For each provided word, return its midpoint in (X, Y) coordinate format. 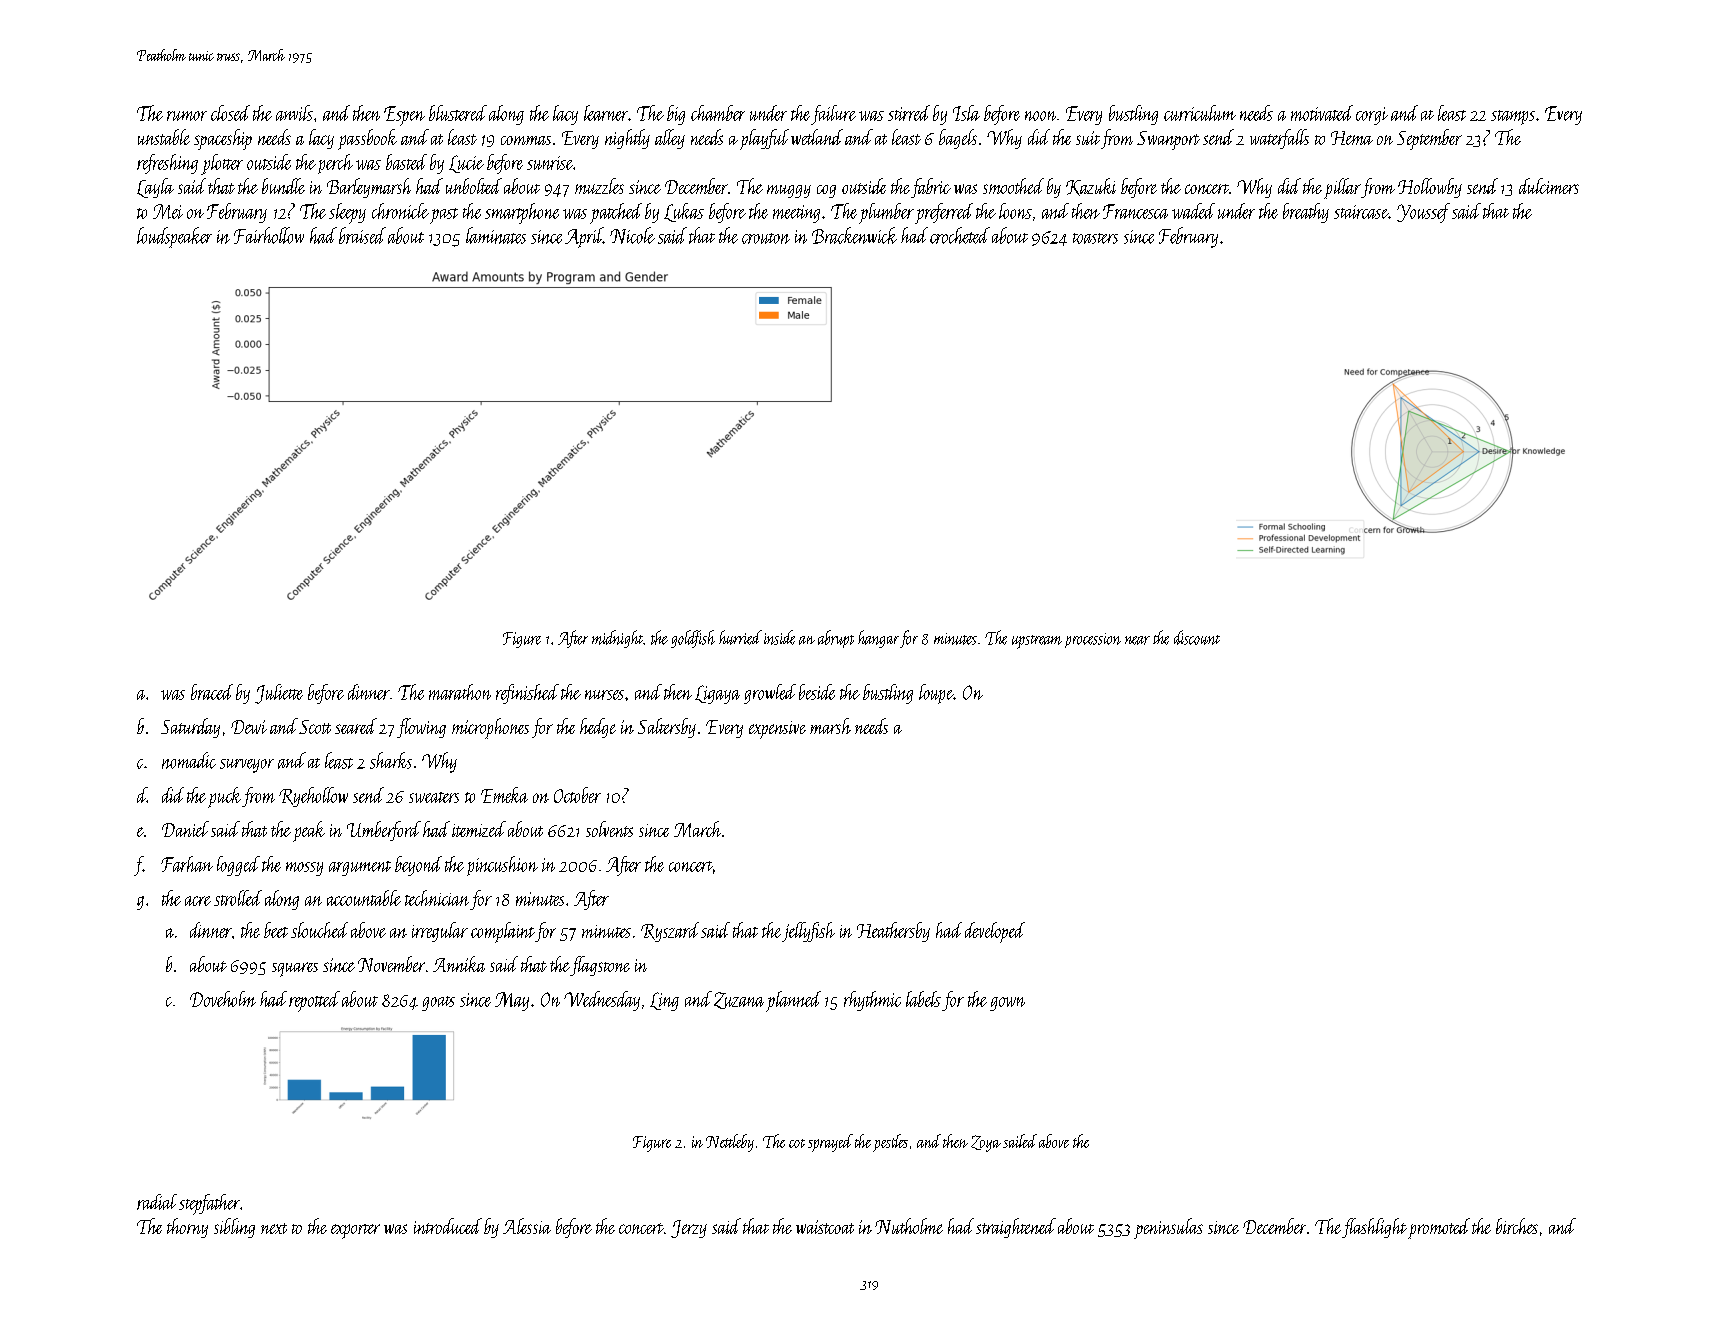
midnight (617, 639)
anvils (294, 113)
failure (833, 115)
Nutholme (909, 1226)
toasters (1095, 238)
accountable (364, 898)
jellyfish (808, 932)
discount (1197, 637)
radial (157, 1202)
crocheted (960, 235)
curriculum (1200, 113)
